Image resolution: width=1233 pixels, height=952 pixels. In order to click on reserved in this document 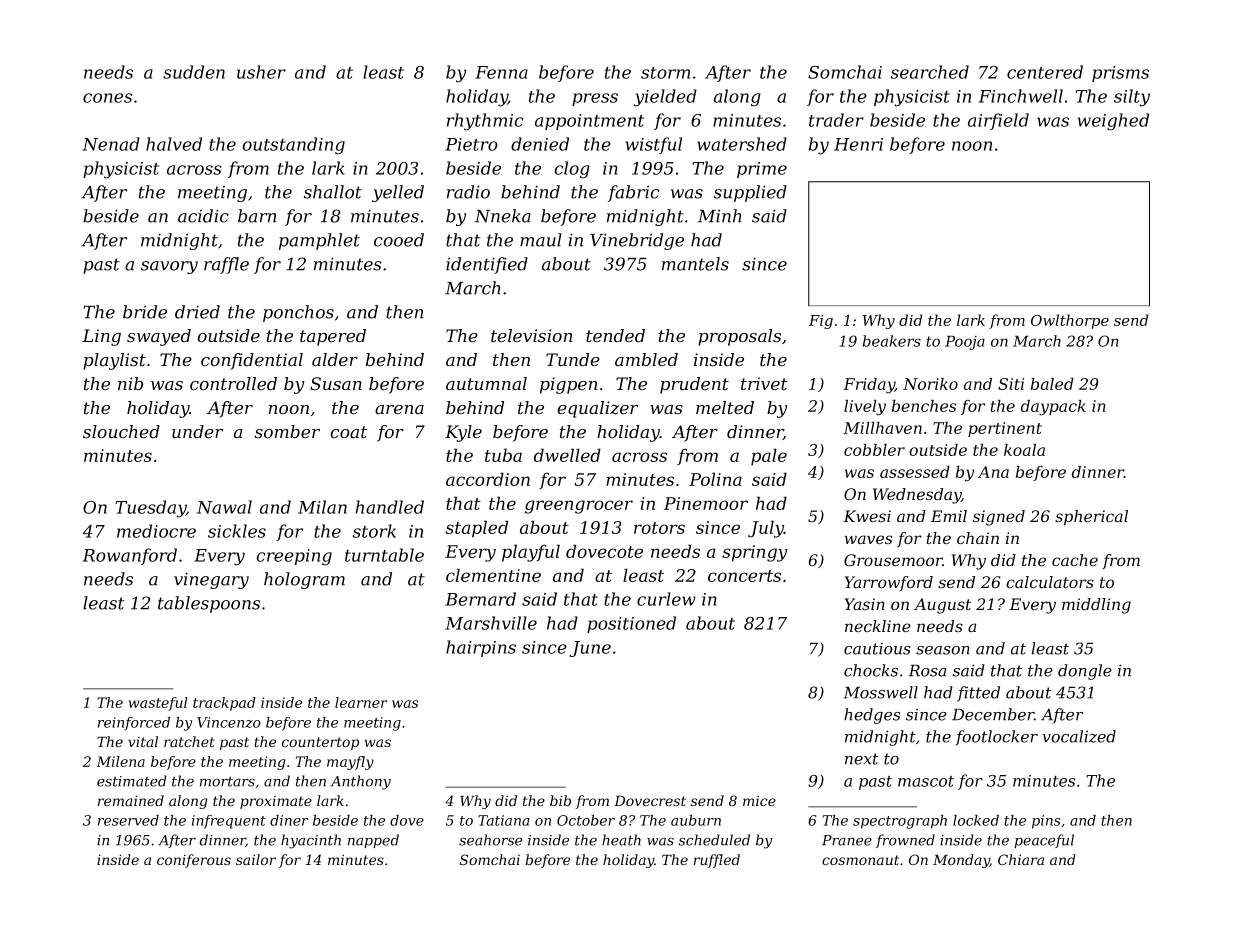, I will do `click(128, 820)`.
